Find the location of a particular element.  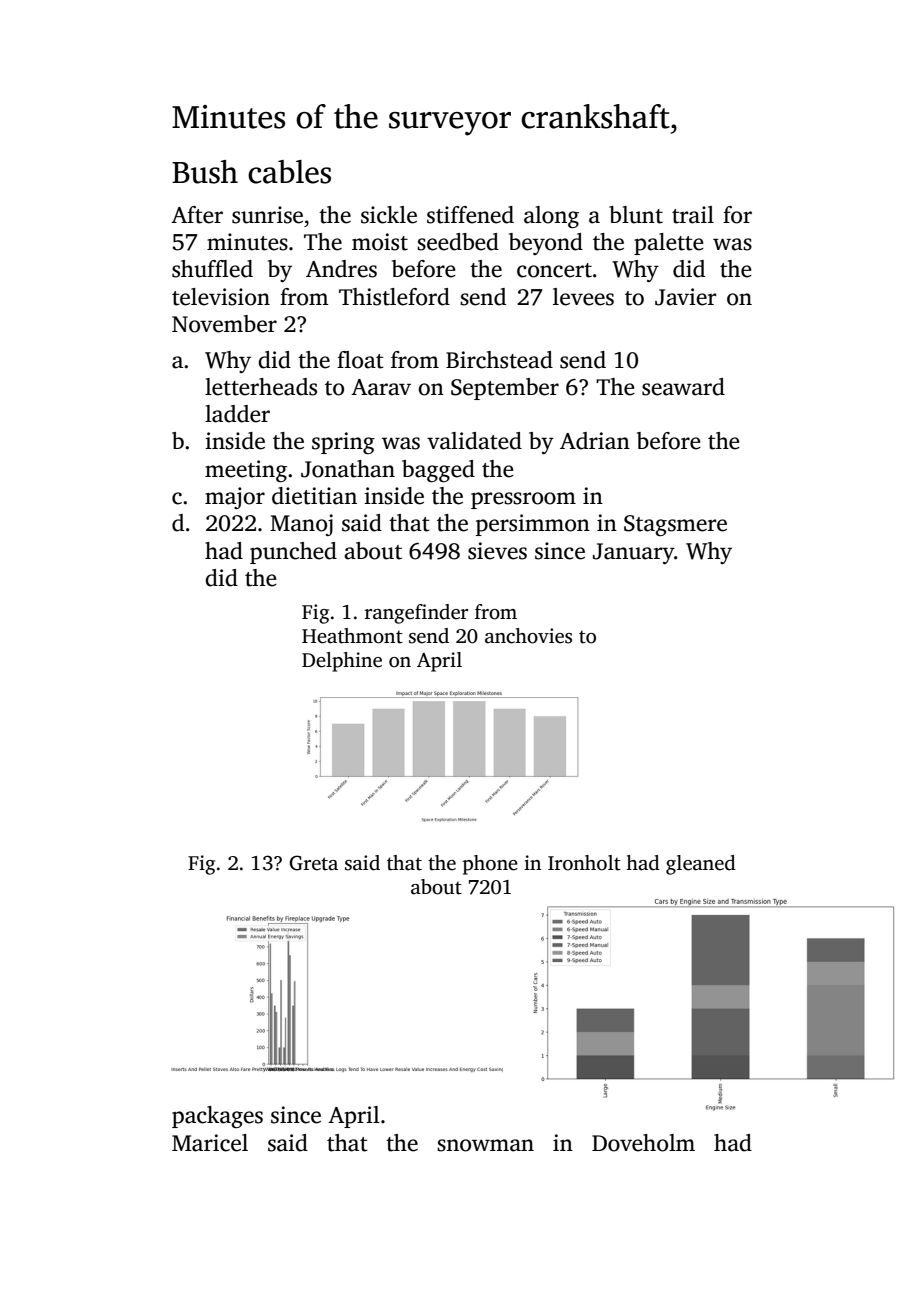

stiffened is located at coordinates (470, 215).
